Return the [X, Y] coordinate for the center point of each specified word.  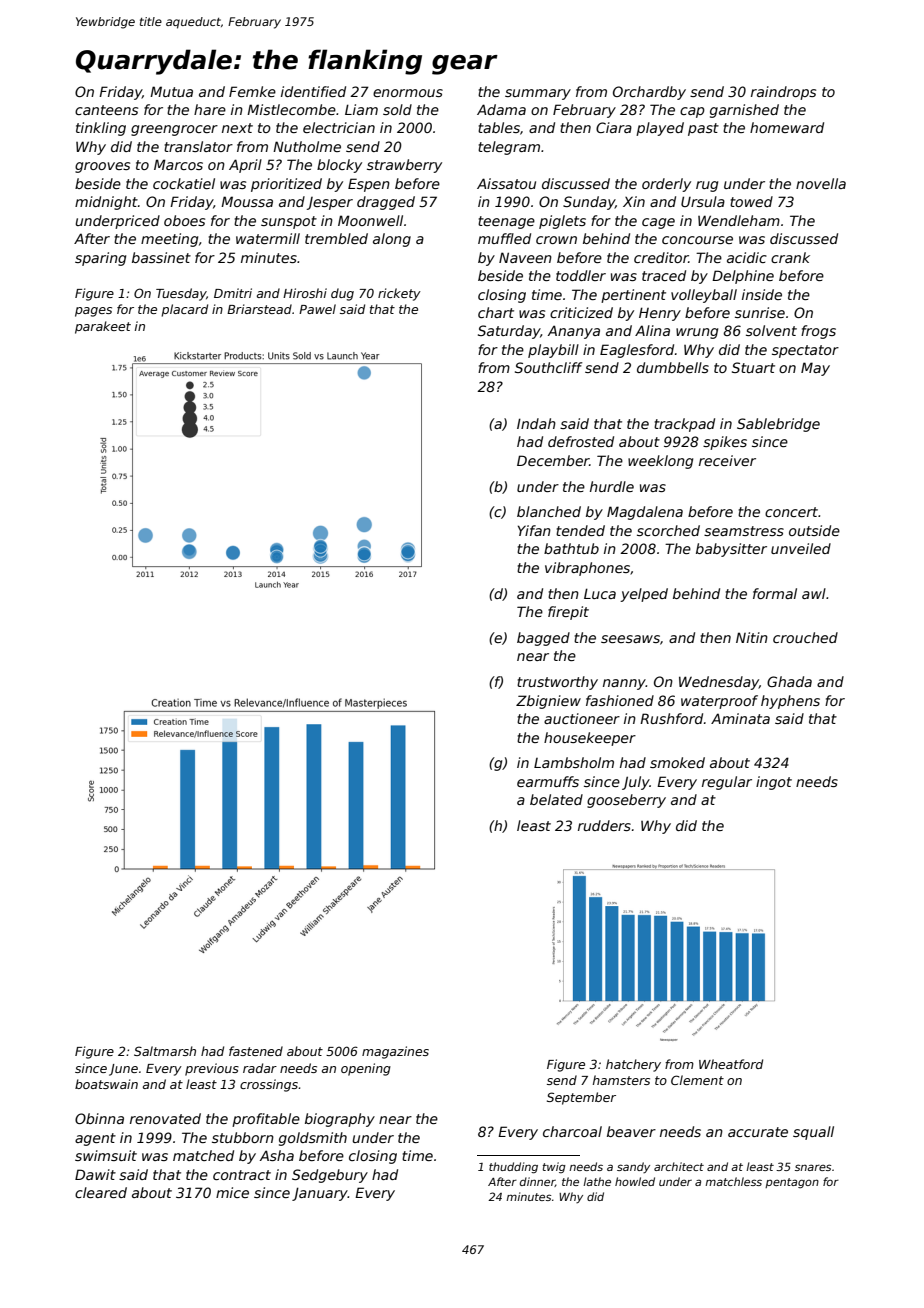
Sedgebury [330, 1176]
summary [538, 94]
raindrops [783, 93]
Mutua [171, 91]
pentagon [792, 1183]
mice [232, 1192]
